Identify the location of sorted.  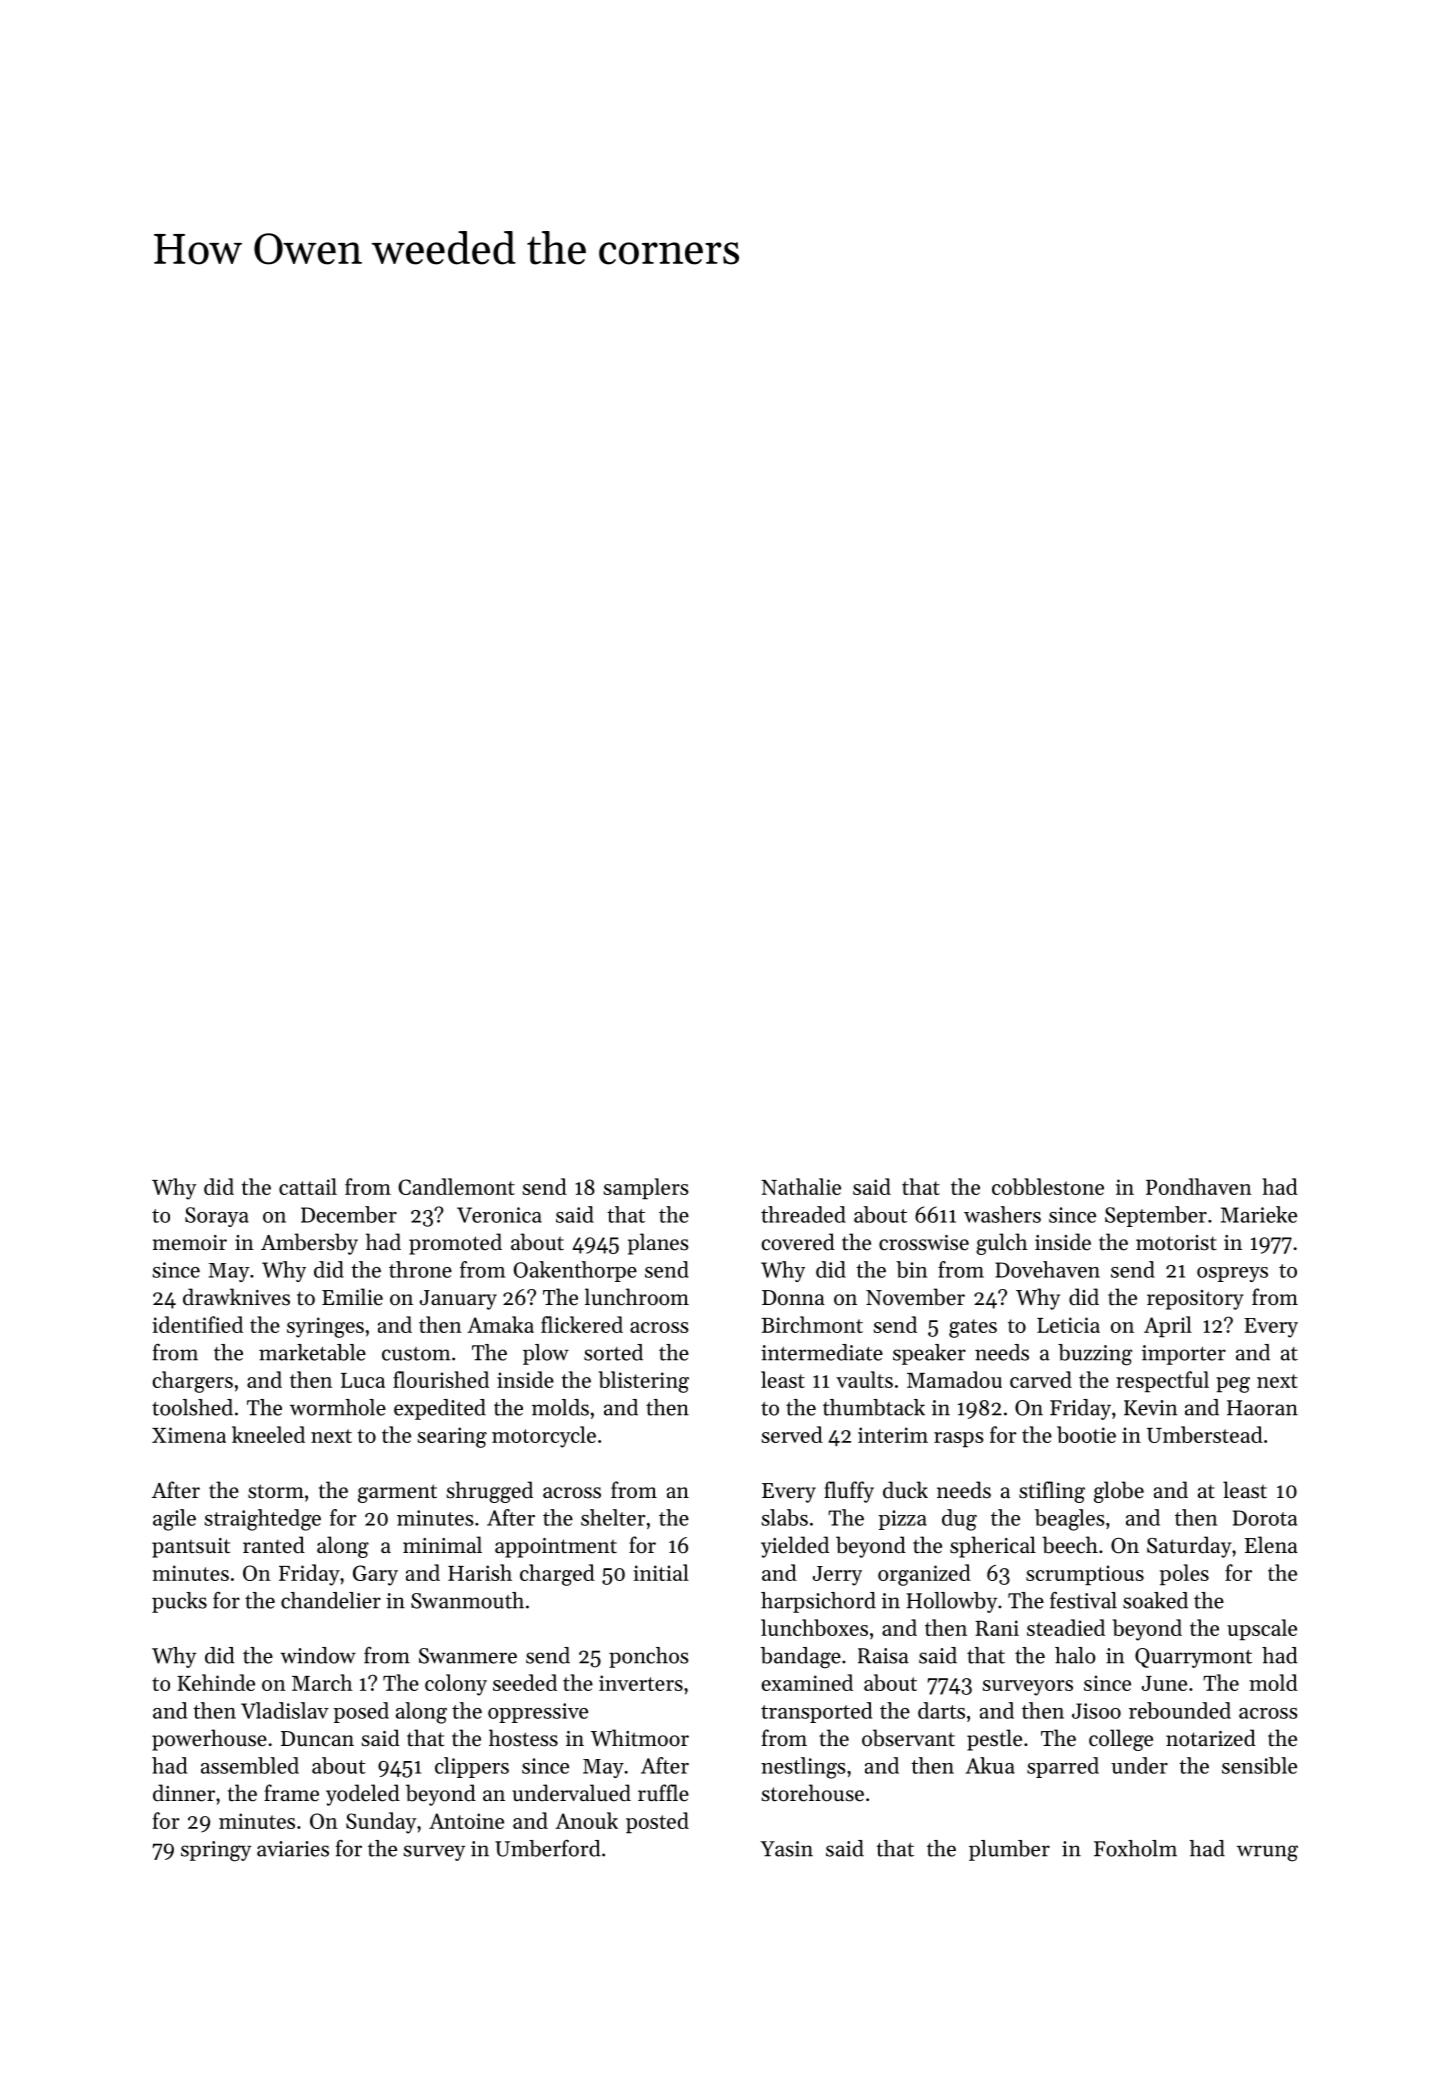
(613, 1352).
